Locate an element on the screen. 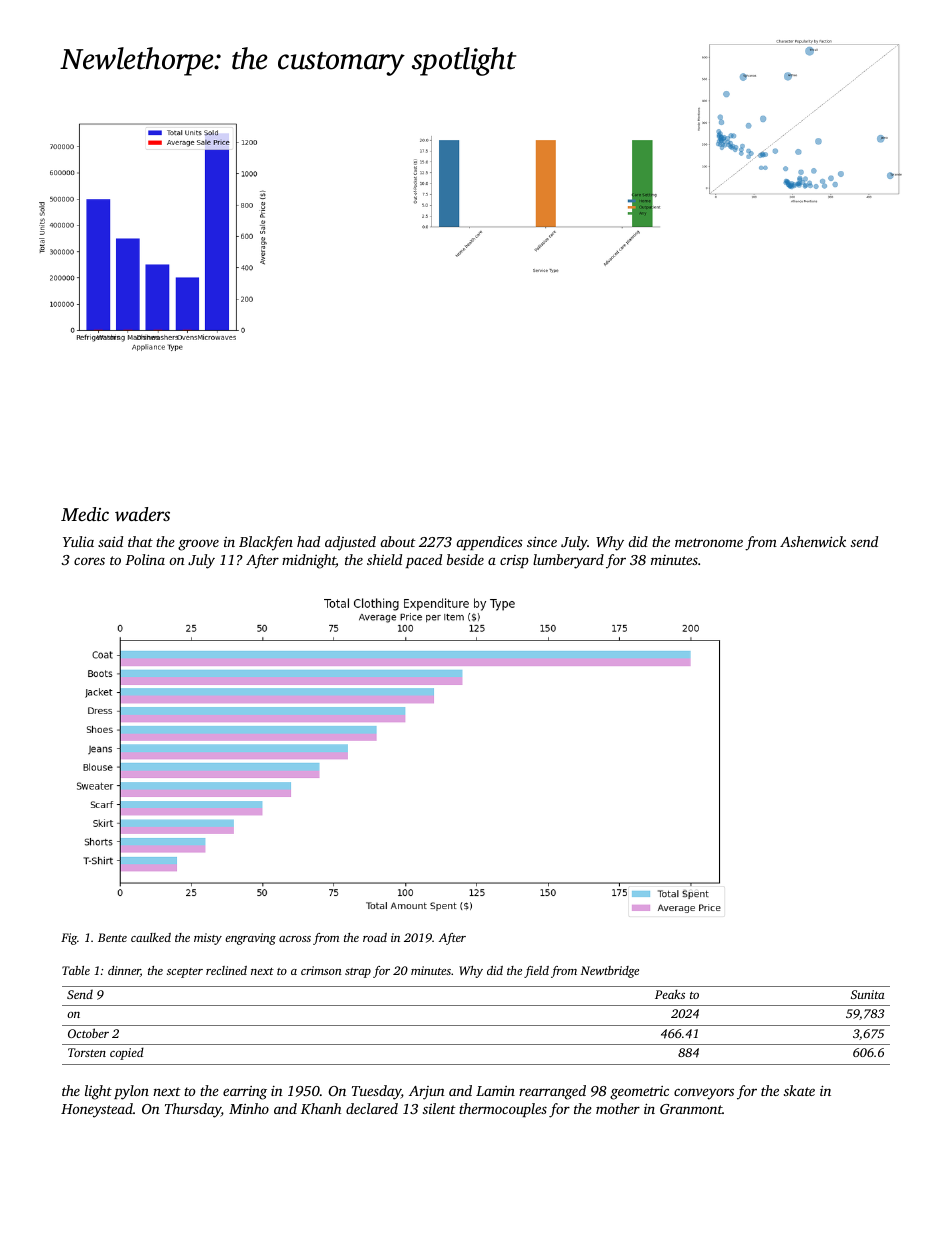 This screenshot has width=952, height=1233. Yulia is located at coordinates (78, 541).
